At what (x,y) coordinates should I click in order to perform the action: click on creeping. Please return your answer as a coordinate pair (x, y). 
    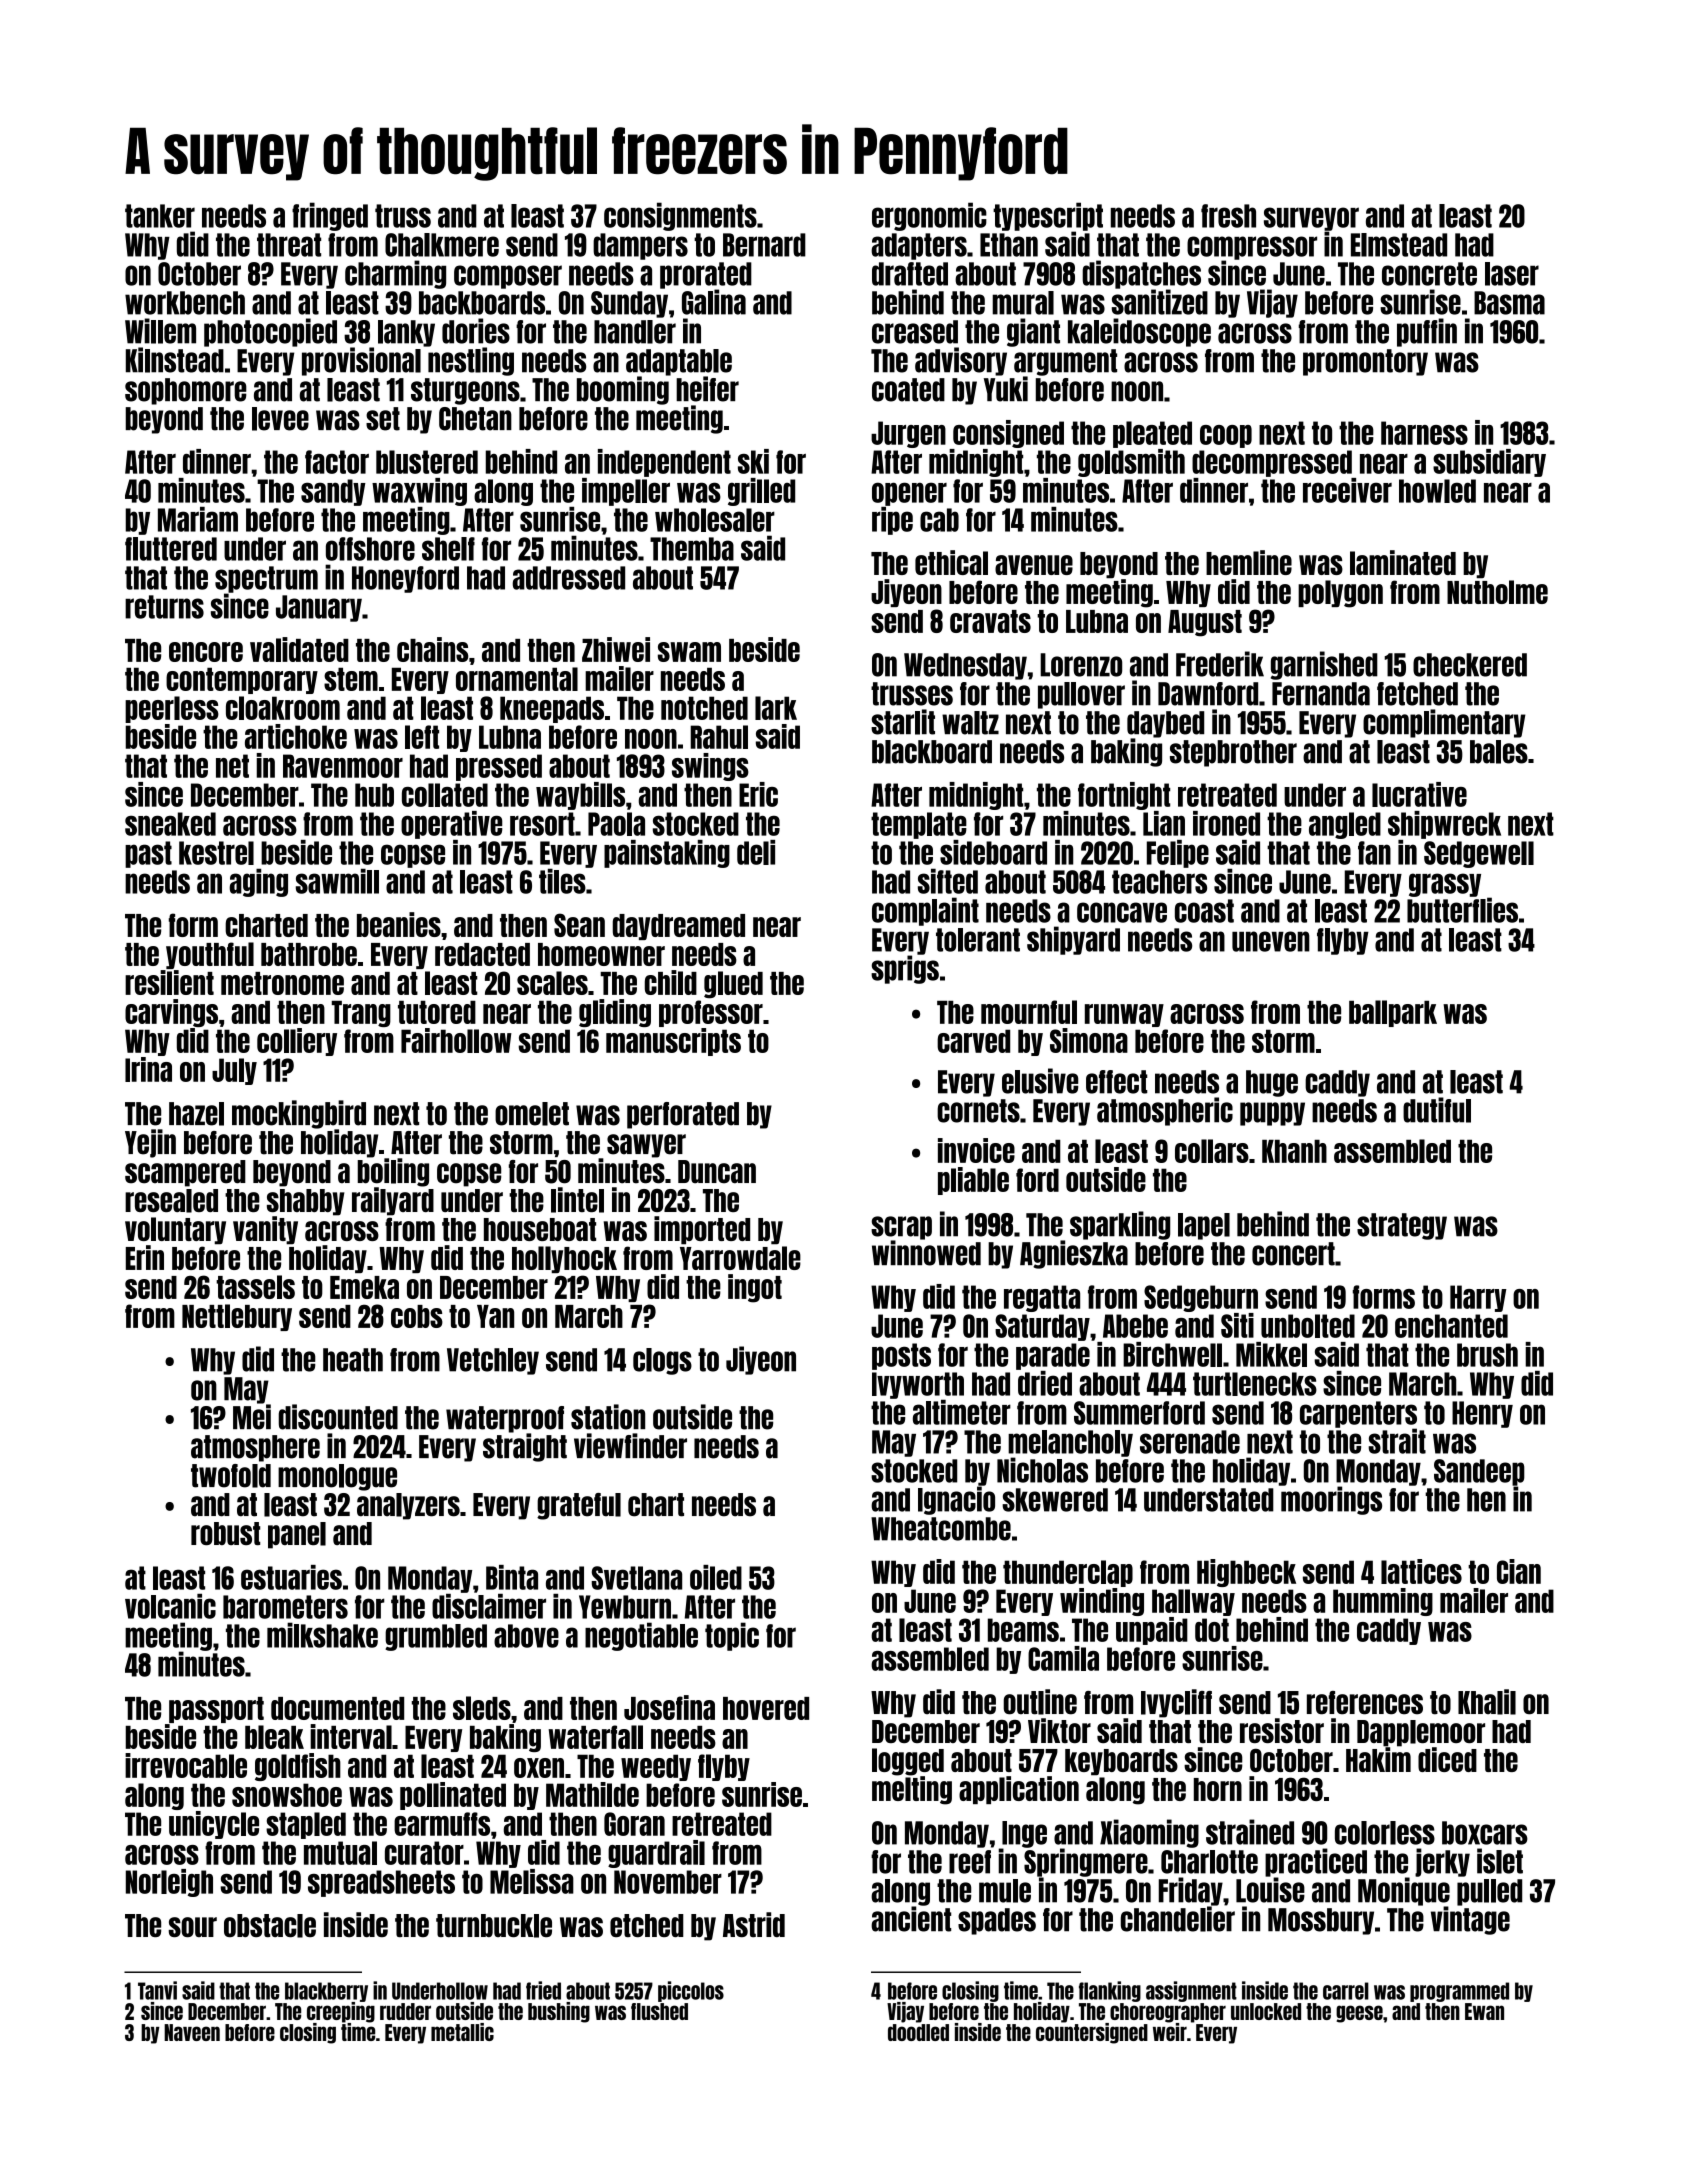
    Looking at the image, I should click on (341, 2012).
